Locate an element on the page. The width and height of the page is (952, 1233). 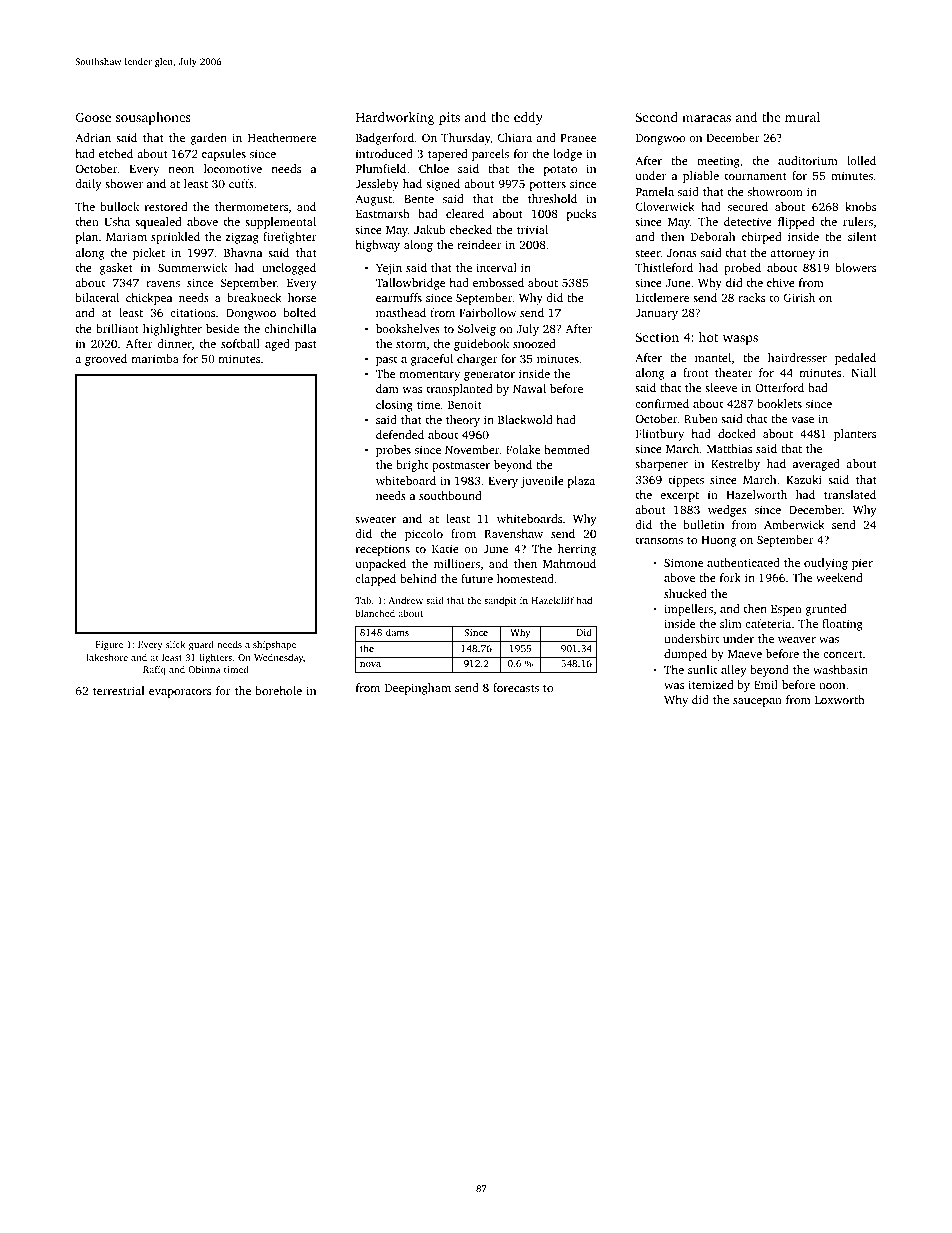
bilateral is located at coordinates (97, 297).
